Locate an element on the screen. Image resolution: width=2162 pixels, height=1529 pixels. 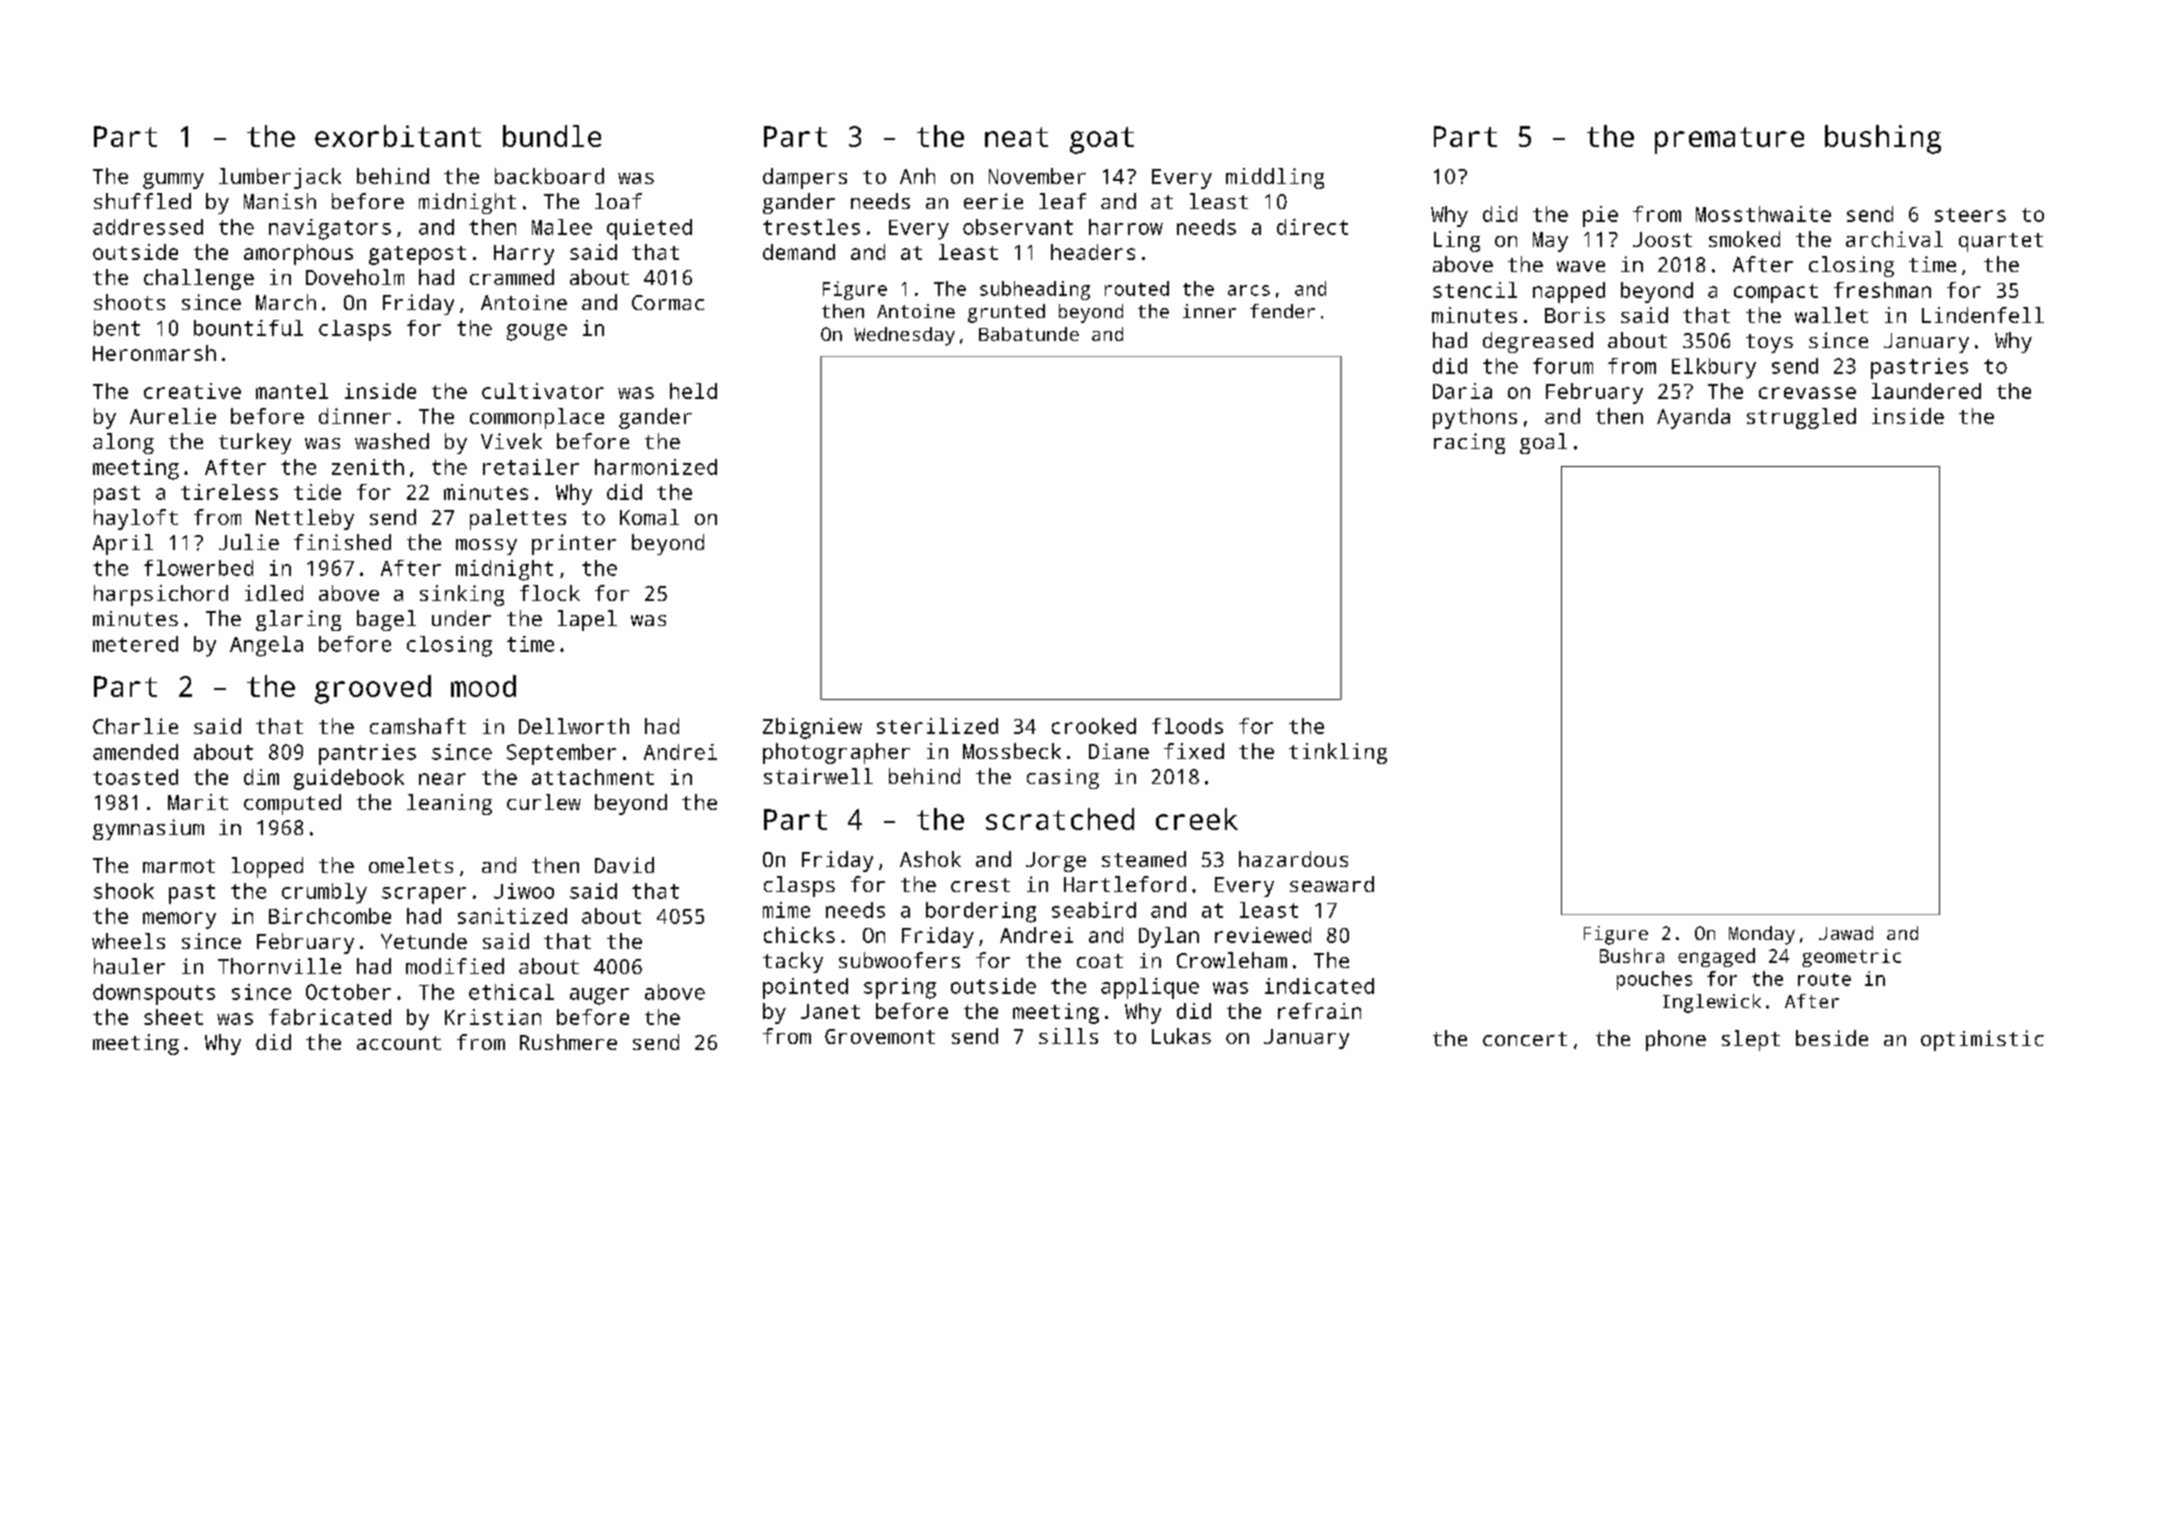
exorbitant is located at coordinates (398, 136).
